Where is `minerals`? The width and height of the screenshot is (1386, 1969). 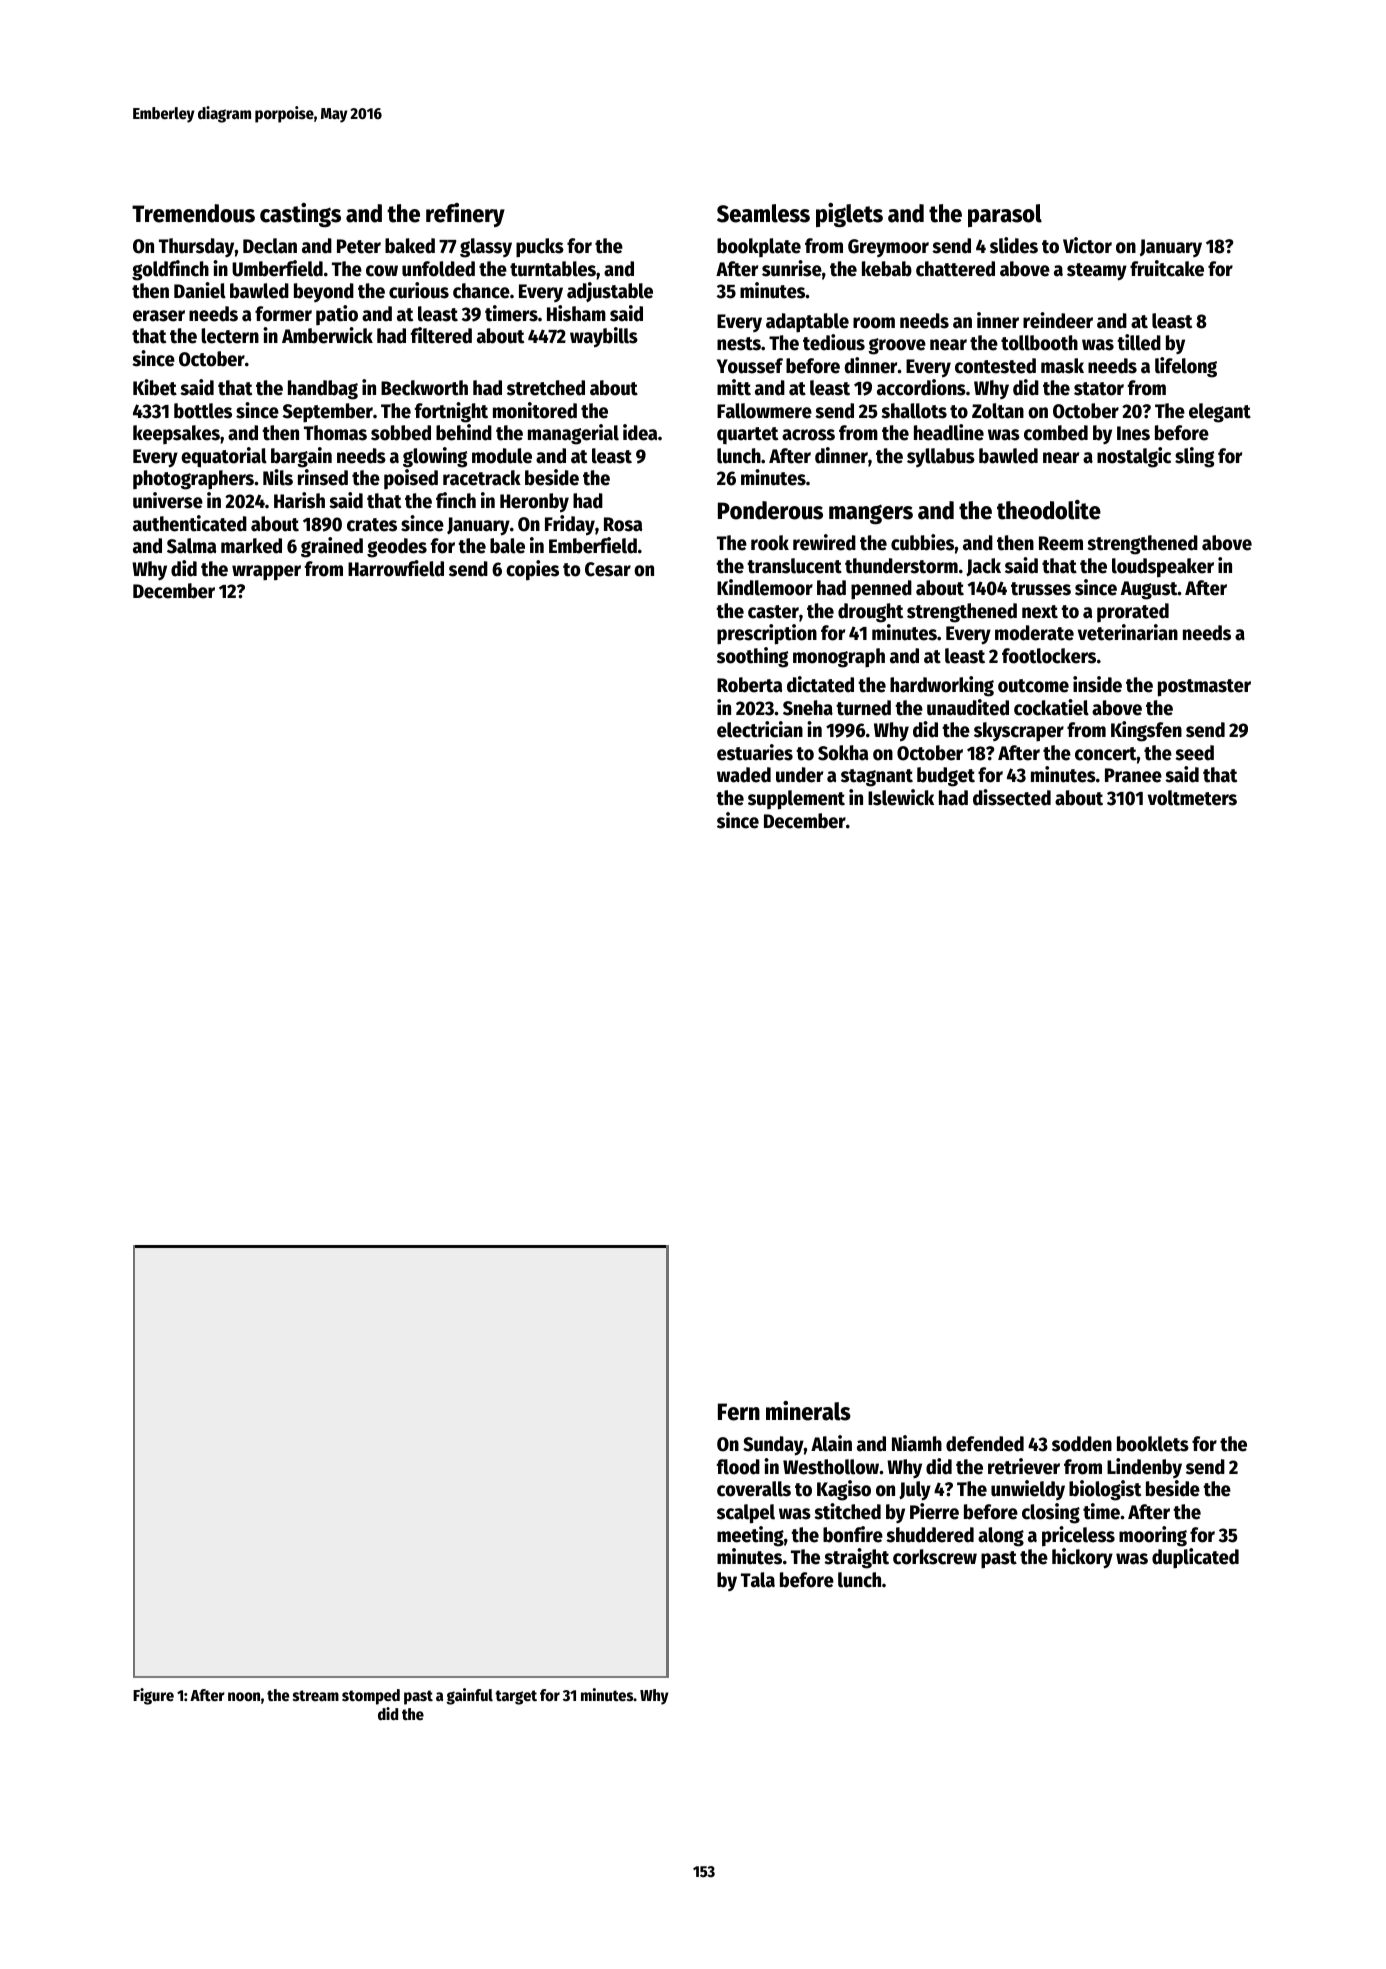
minerals is located at coordinates (808, 1411).
